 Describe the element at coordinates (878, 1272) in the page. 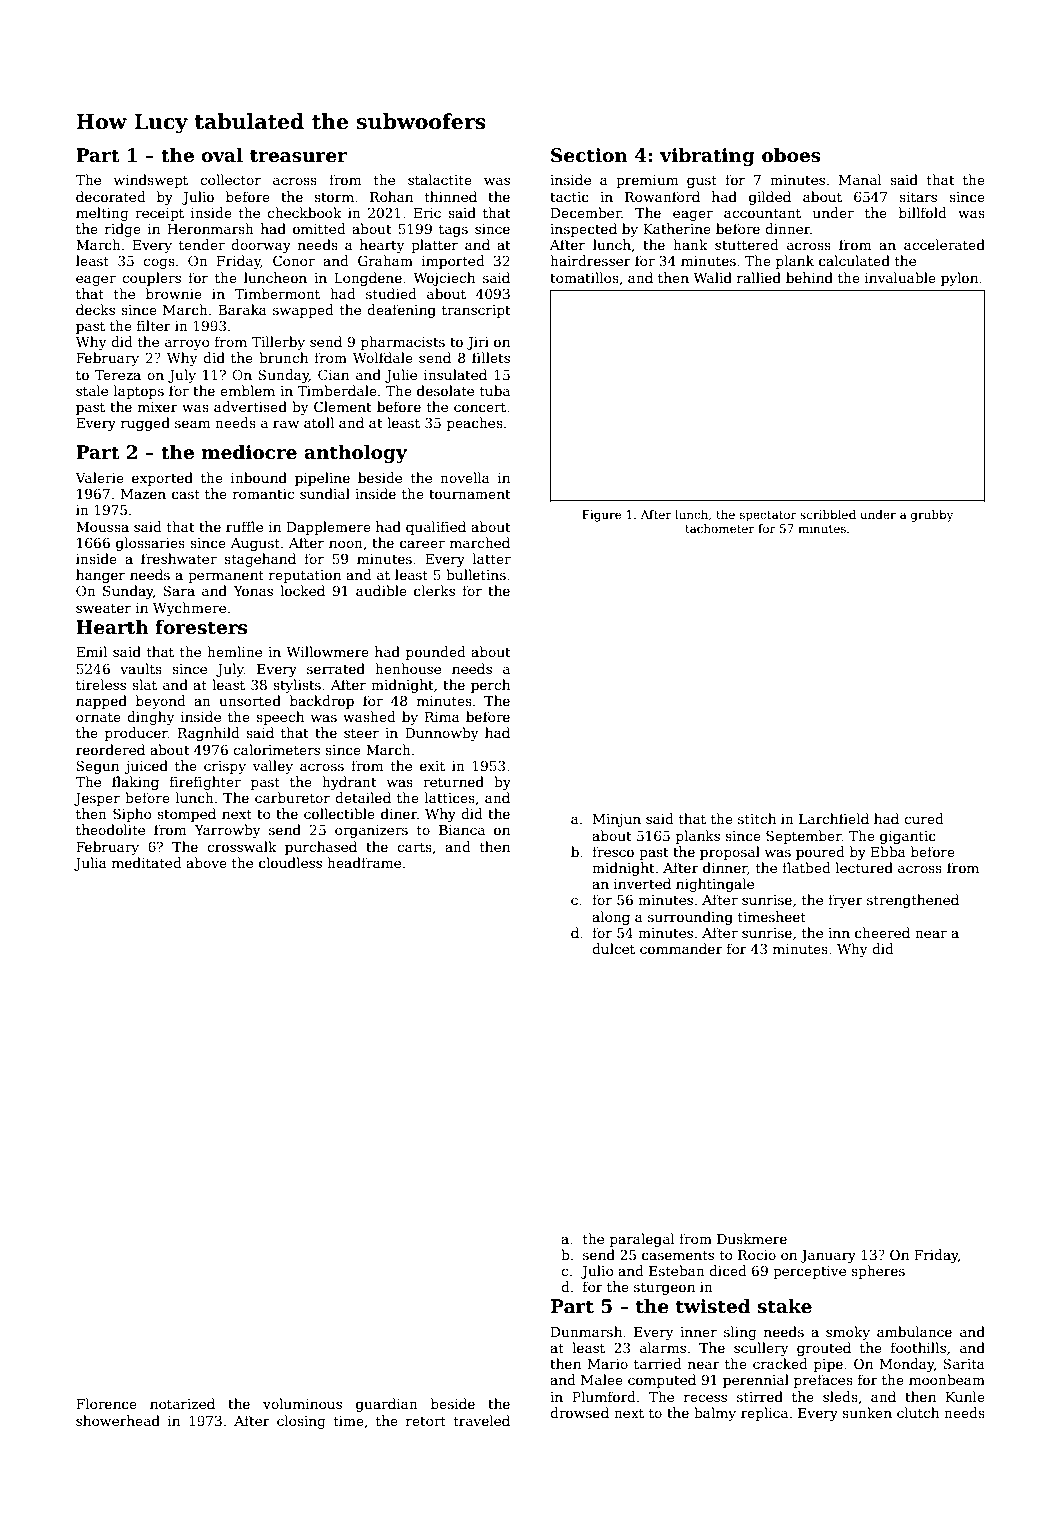

I see `spheres` at that location.
